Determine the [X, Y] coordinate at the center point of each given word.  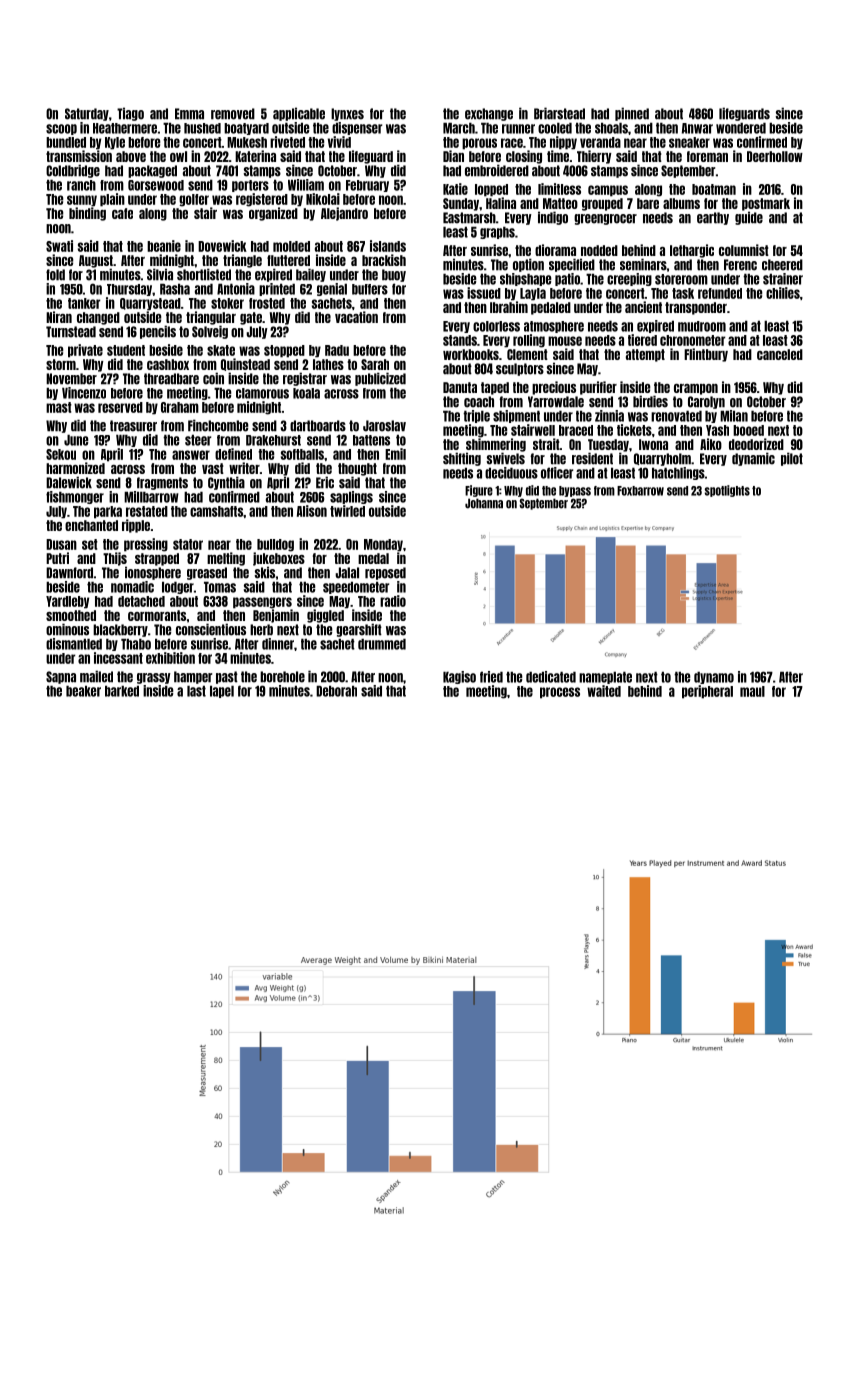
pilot [792, 459]
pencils [158, 332]
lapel [222, 691]
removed [233, 114]
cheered [782, 265]
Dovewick [222, 246]
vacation [356, 317]
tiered [642, 340]
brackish [384, 260]
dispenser [357, 128]
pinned [632, 114]
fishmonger [75, 497]
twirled [347, 511]
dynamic [753, 459]
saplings [351, 497]
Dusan [61, 544]
